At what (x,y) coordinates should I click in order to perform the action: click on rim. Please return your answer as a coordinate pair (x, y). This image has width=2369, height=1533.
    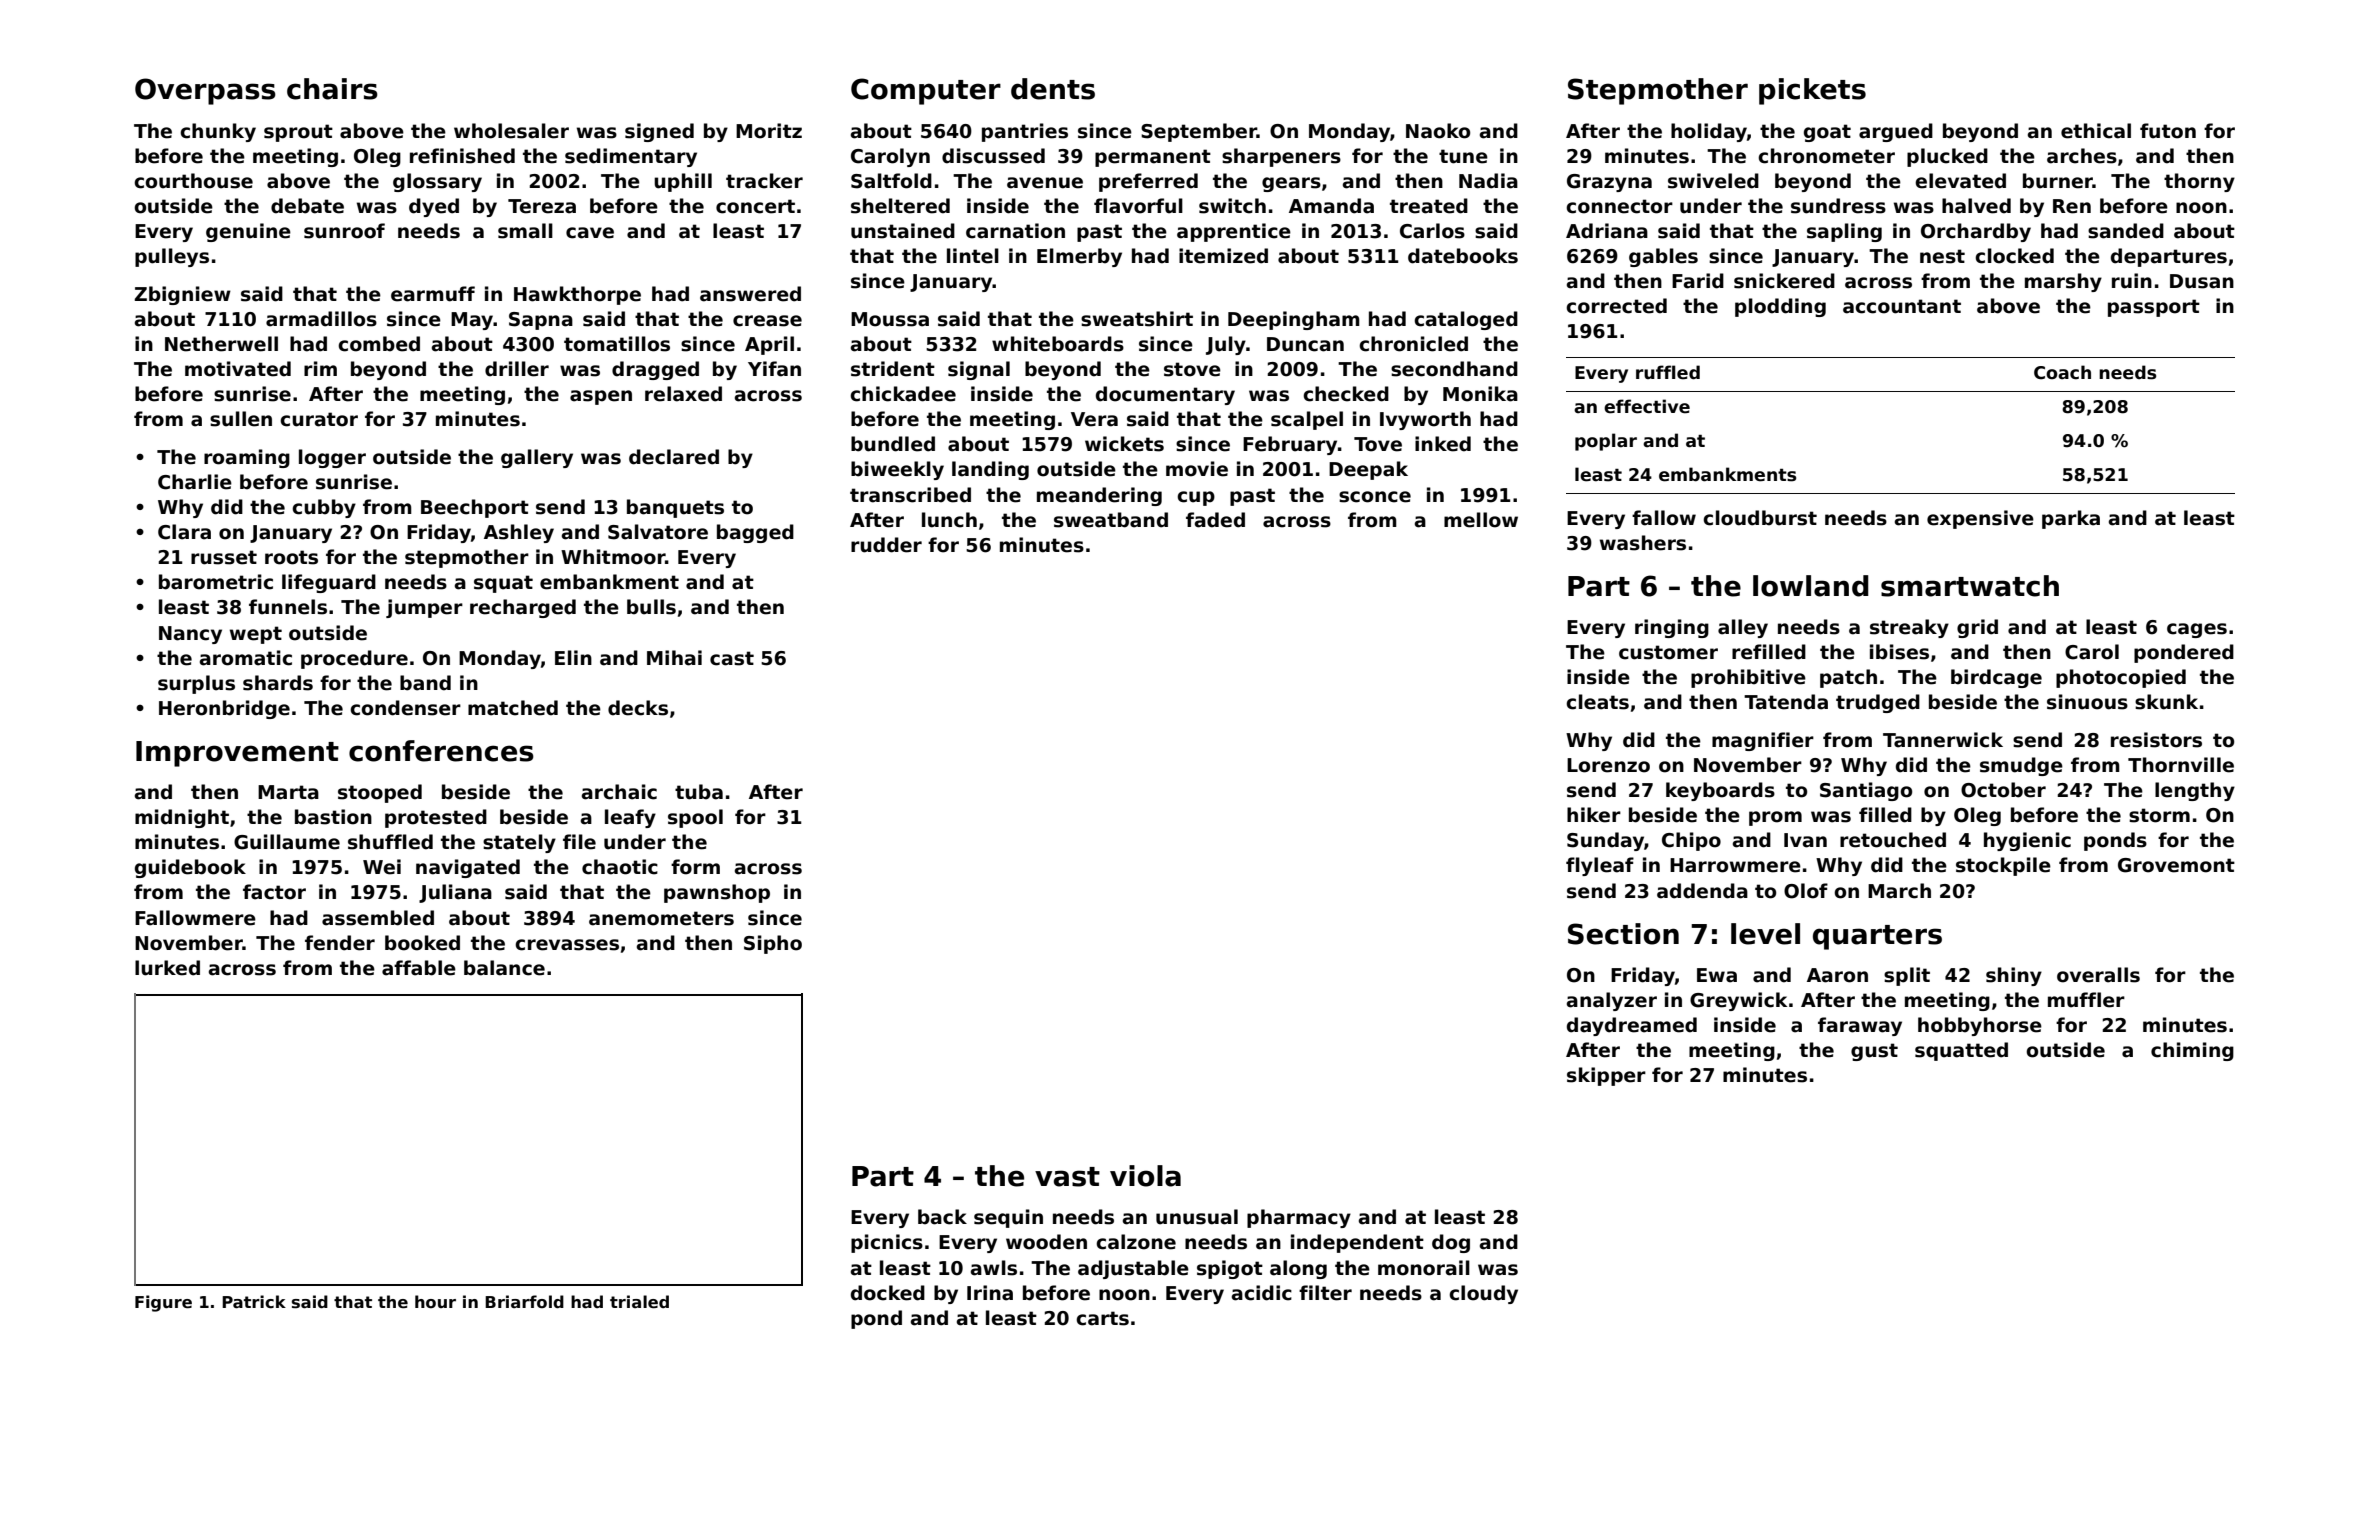
    Looking at the image, I should click on (320, 368).
